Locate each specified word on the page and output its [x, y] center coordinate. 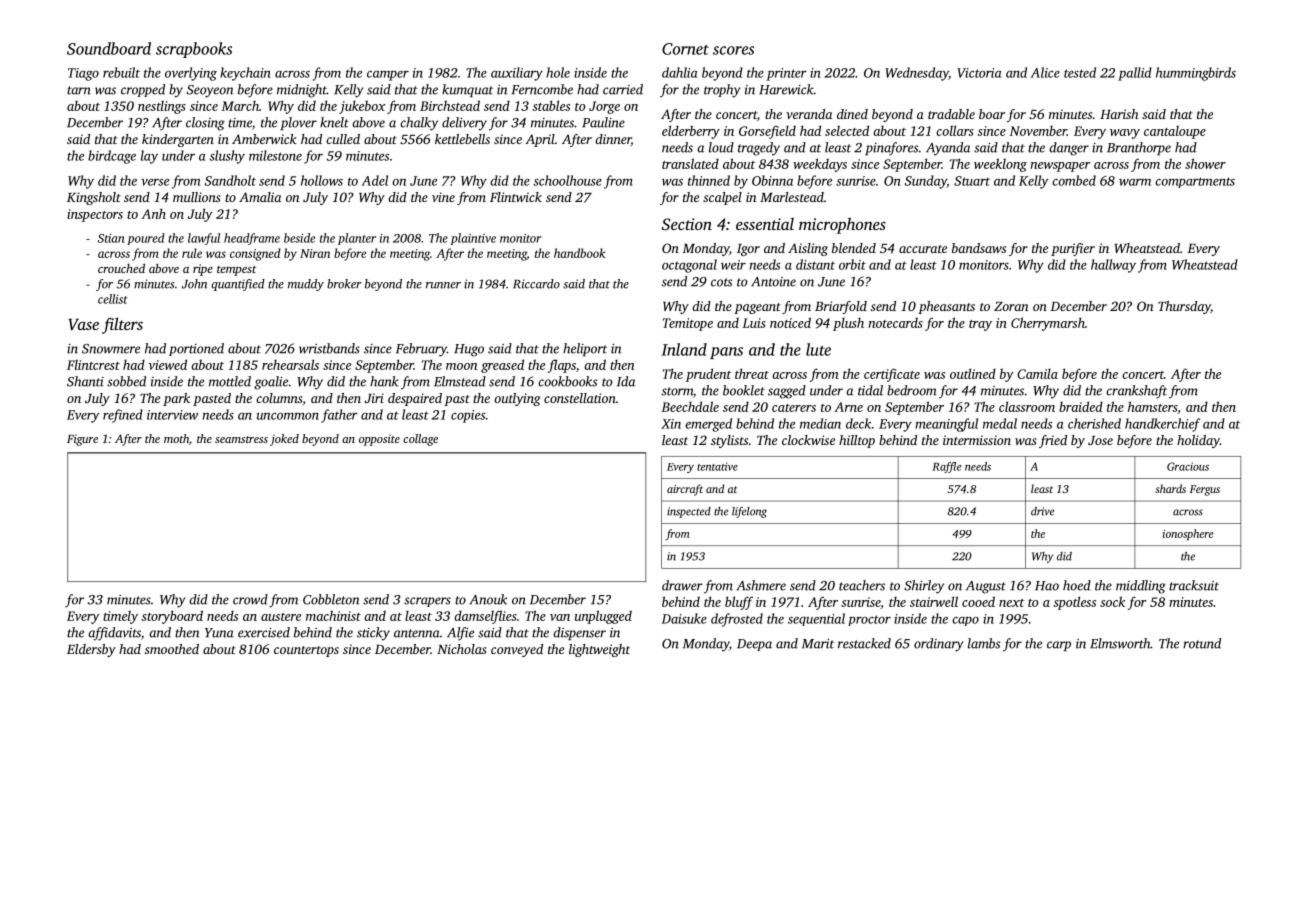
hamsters [1152, 406]
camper [388, 76]
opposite [379, 440]
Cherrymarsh [1048, 324]
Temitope [688, 324]
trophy [722, 91]
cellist [112, 299]
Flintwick [516, 197]
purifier [1073, 249]
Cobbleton [331, 599]
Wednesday [917, 74]
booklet [744, 390]
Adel [375, 180]
